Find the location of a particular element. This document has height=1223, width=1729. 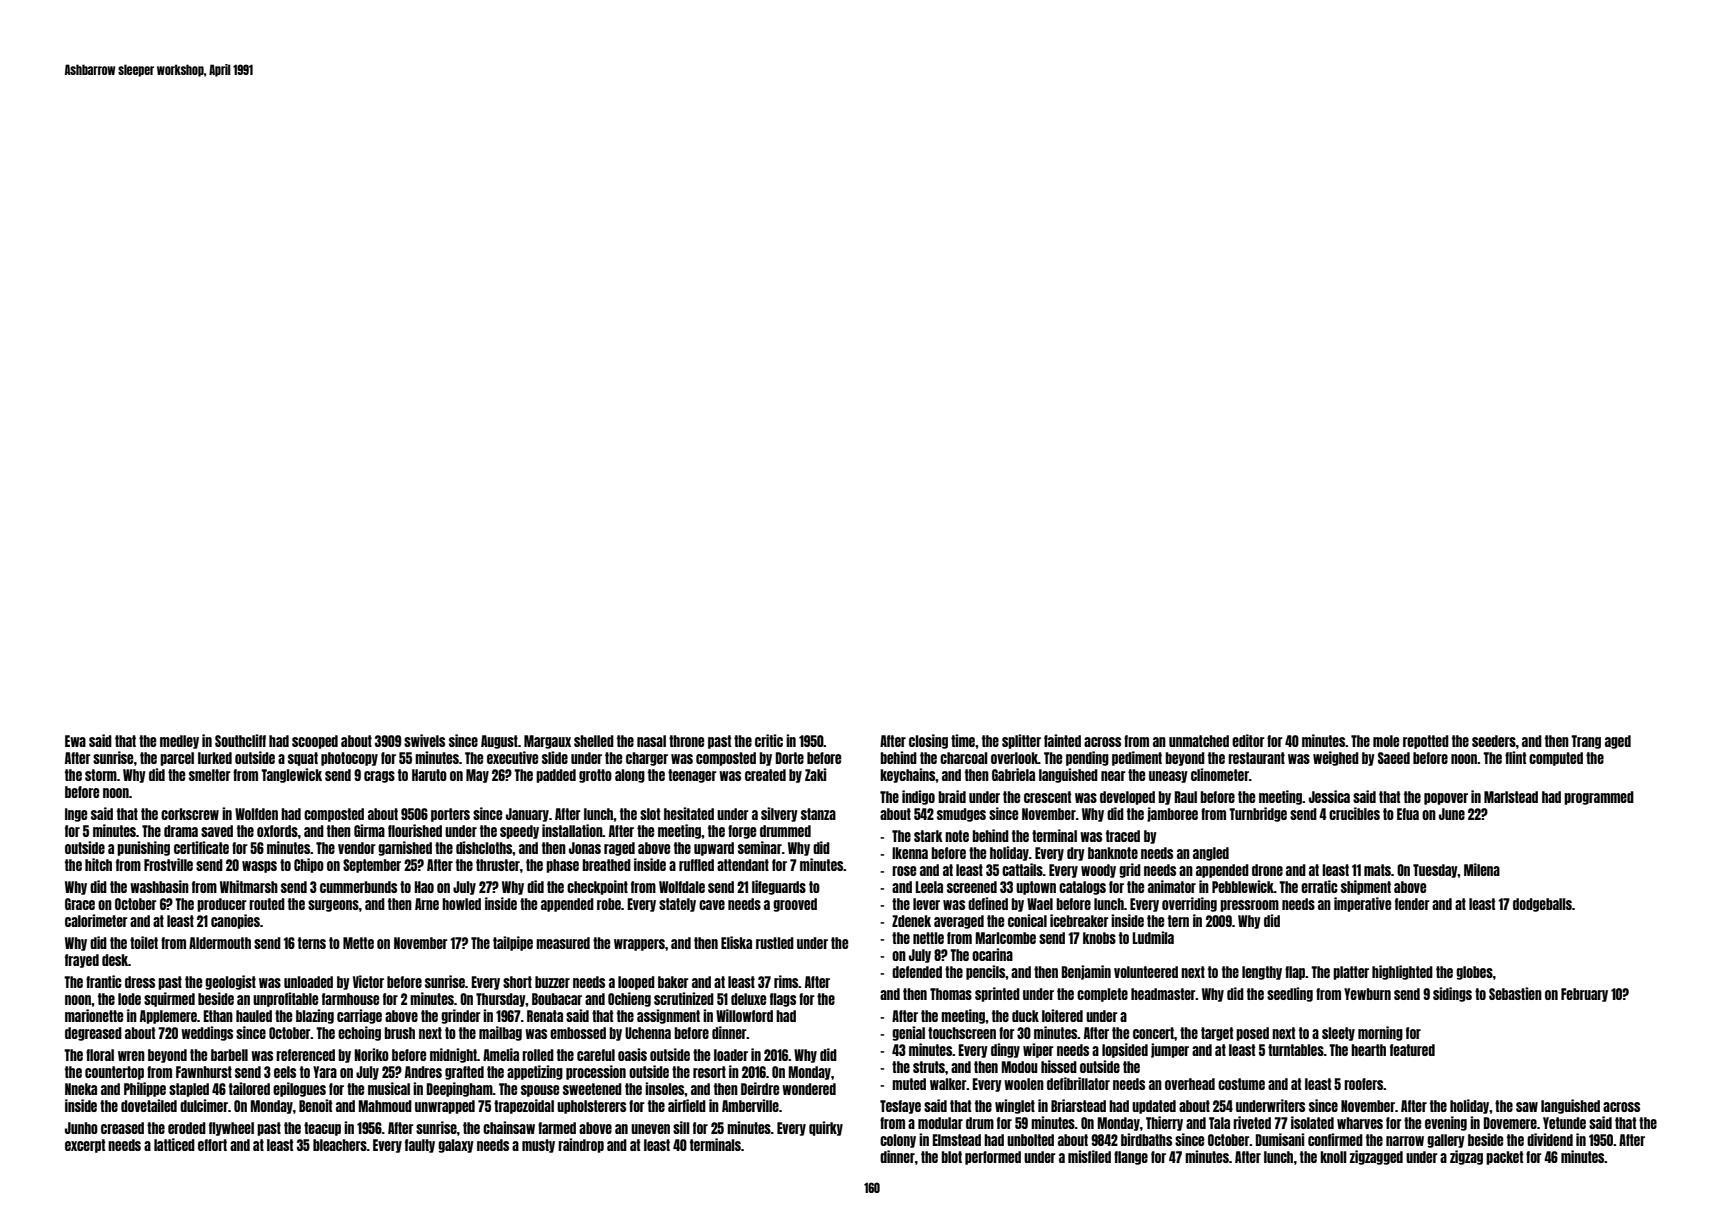

silvery is located at coordinates (779, 814).
